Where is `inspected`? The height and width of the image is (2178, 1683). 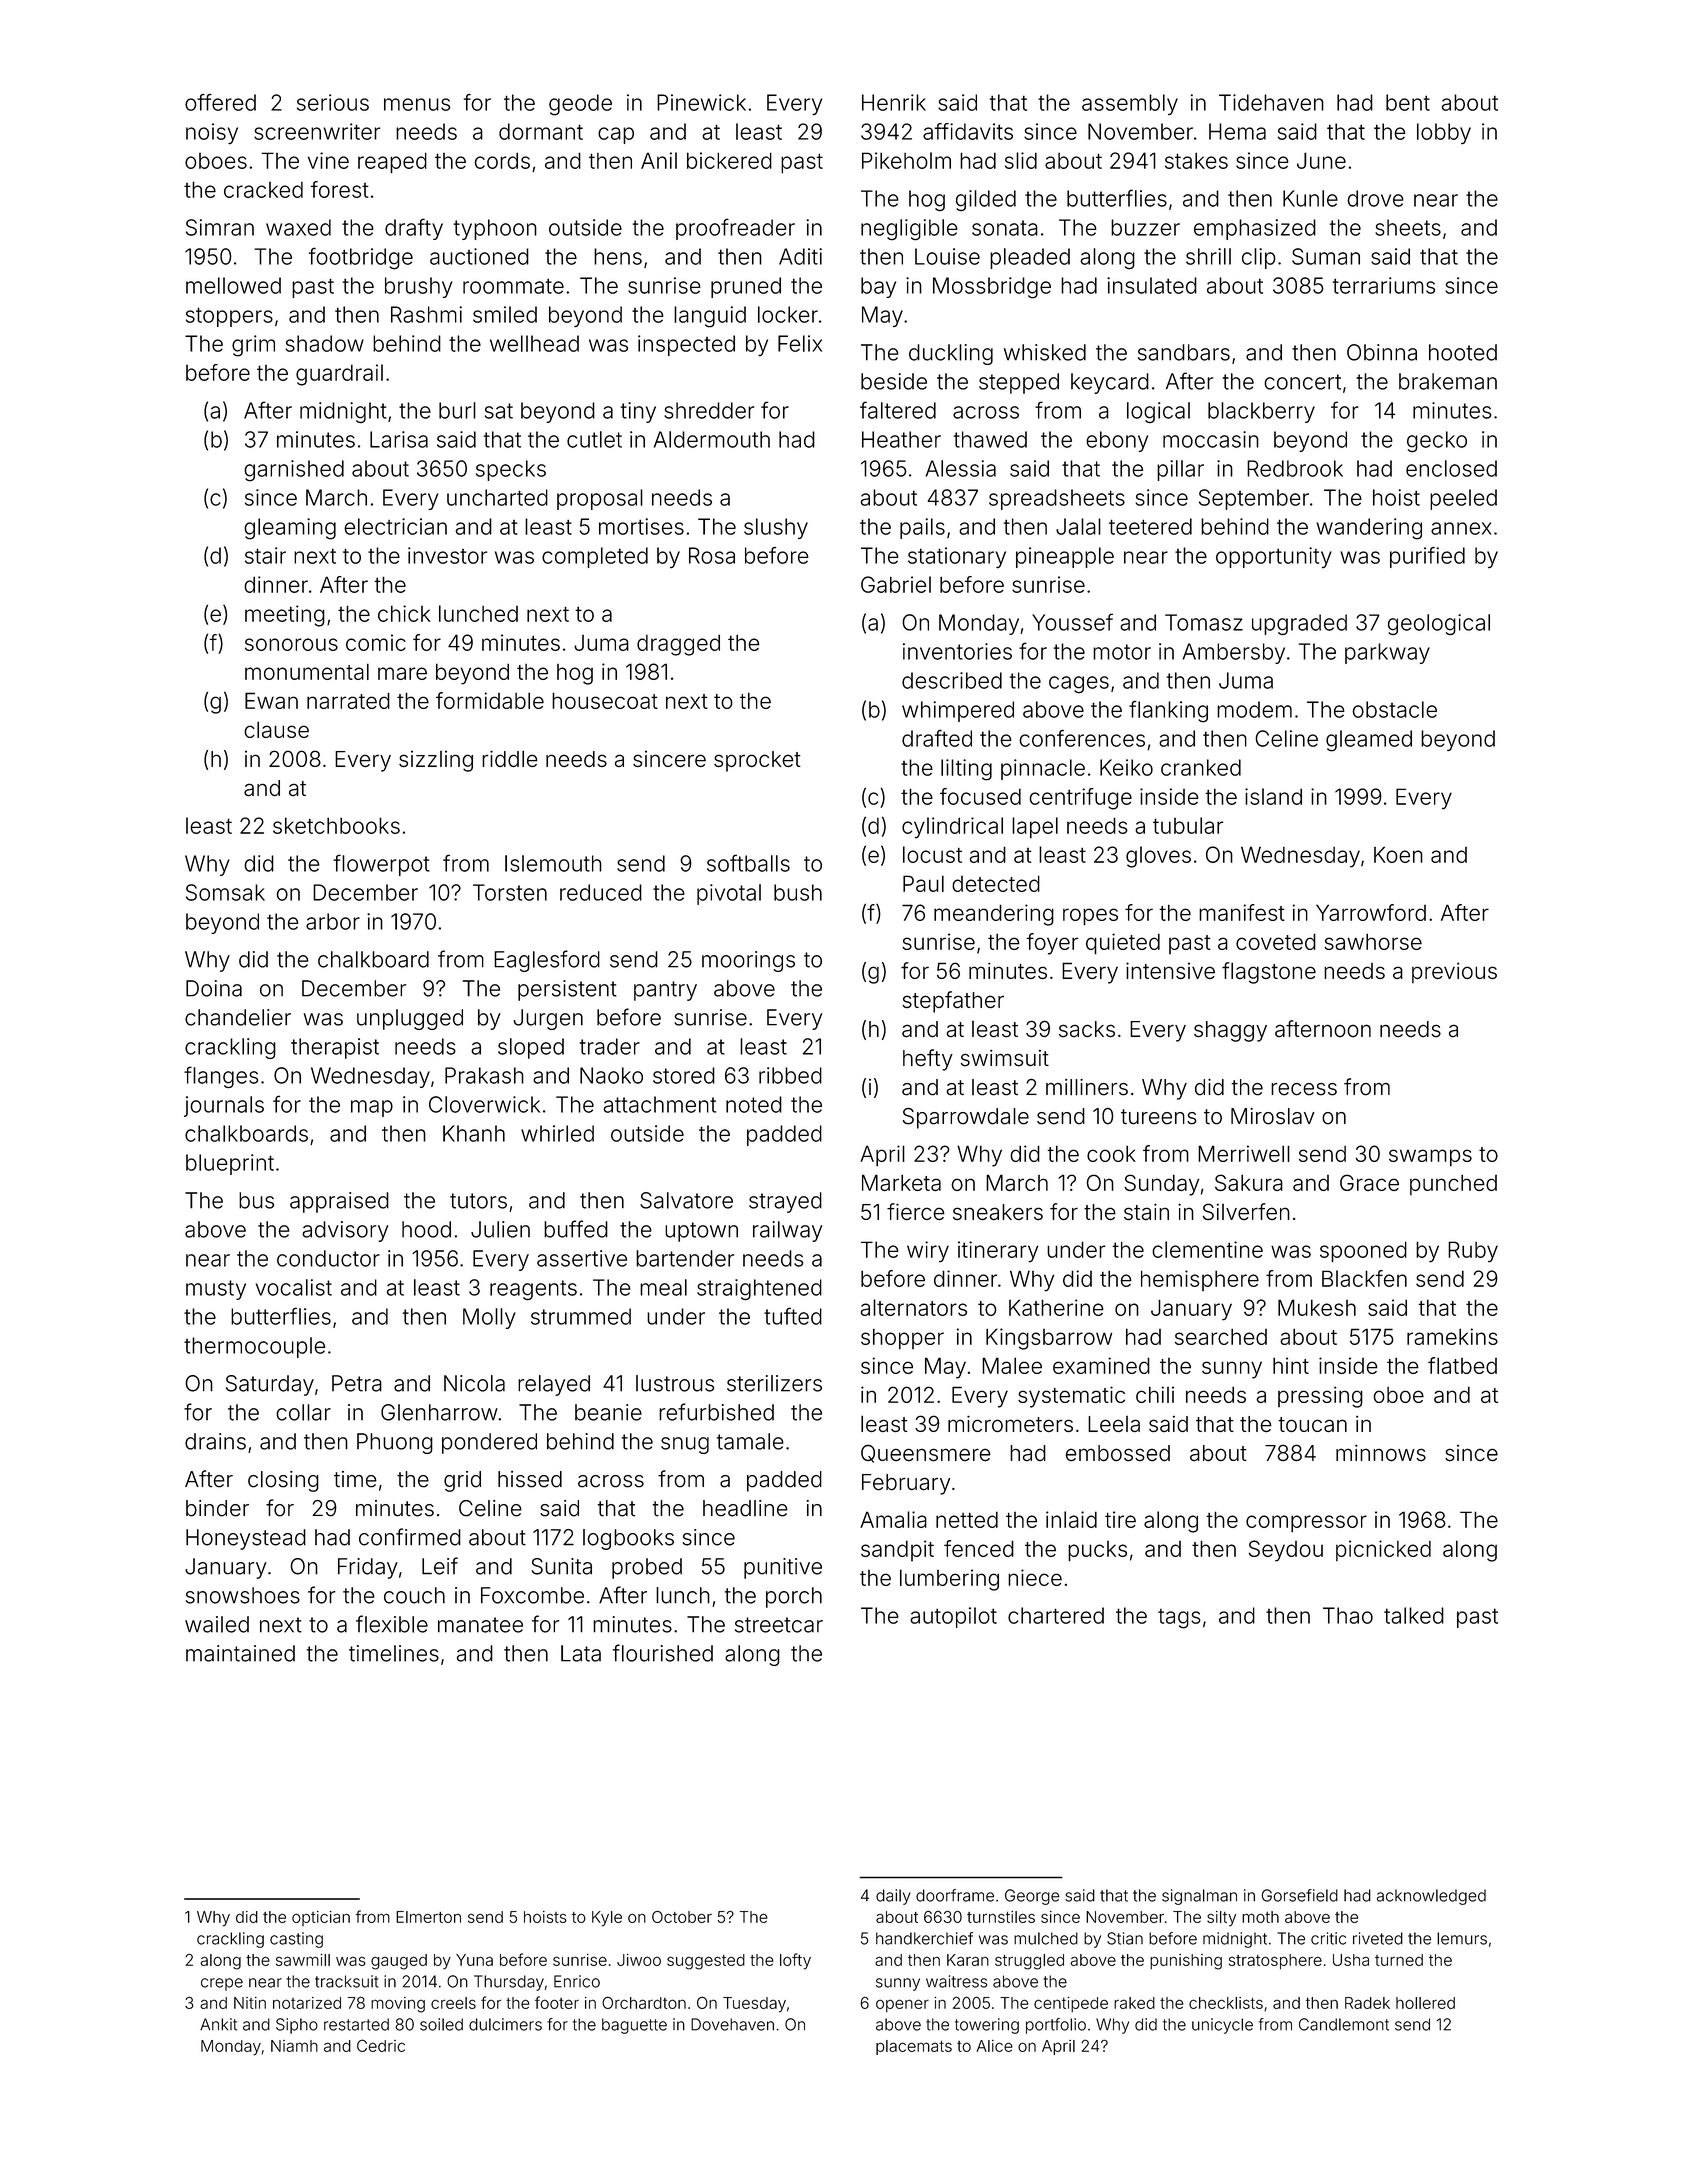 inspected is located at coordinates (686, 345).
